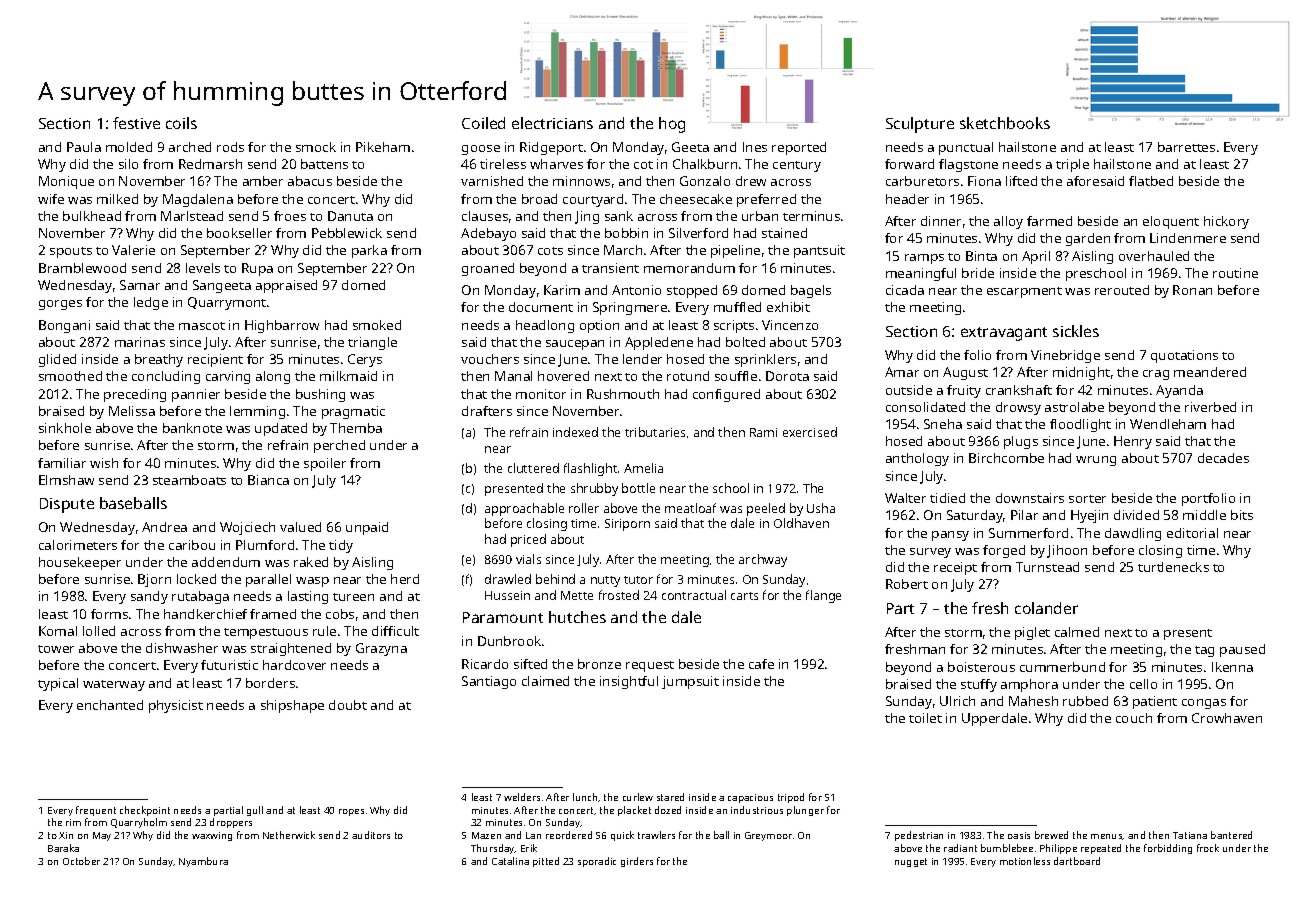 The width and height of the screenshot is (1308, 924). What do you see at coordinates (215, 360) in the screenshot?
I see `recipient` at bounding box center [215, 360].
